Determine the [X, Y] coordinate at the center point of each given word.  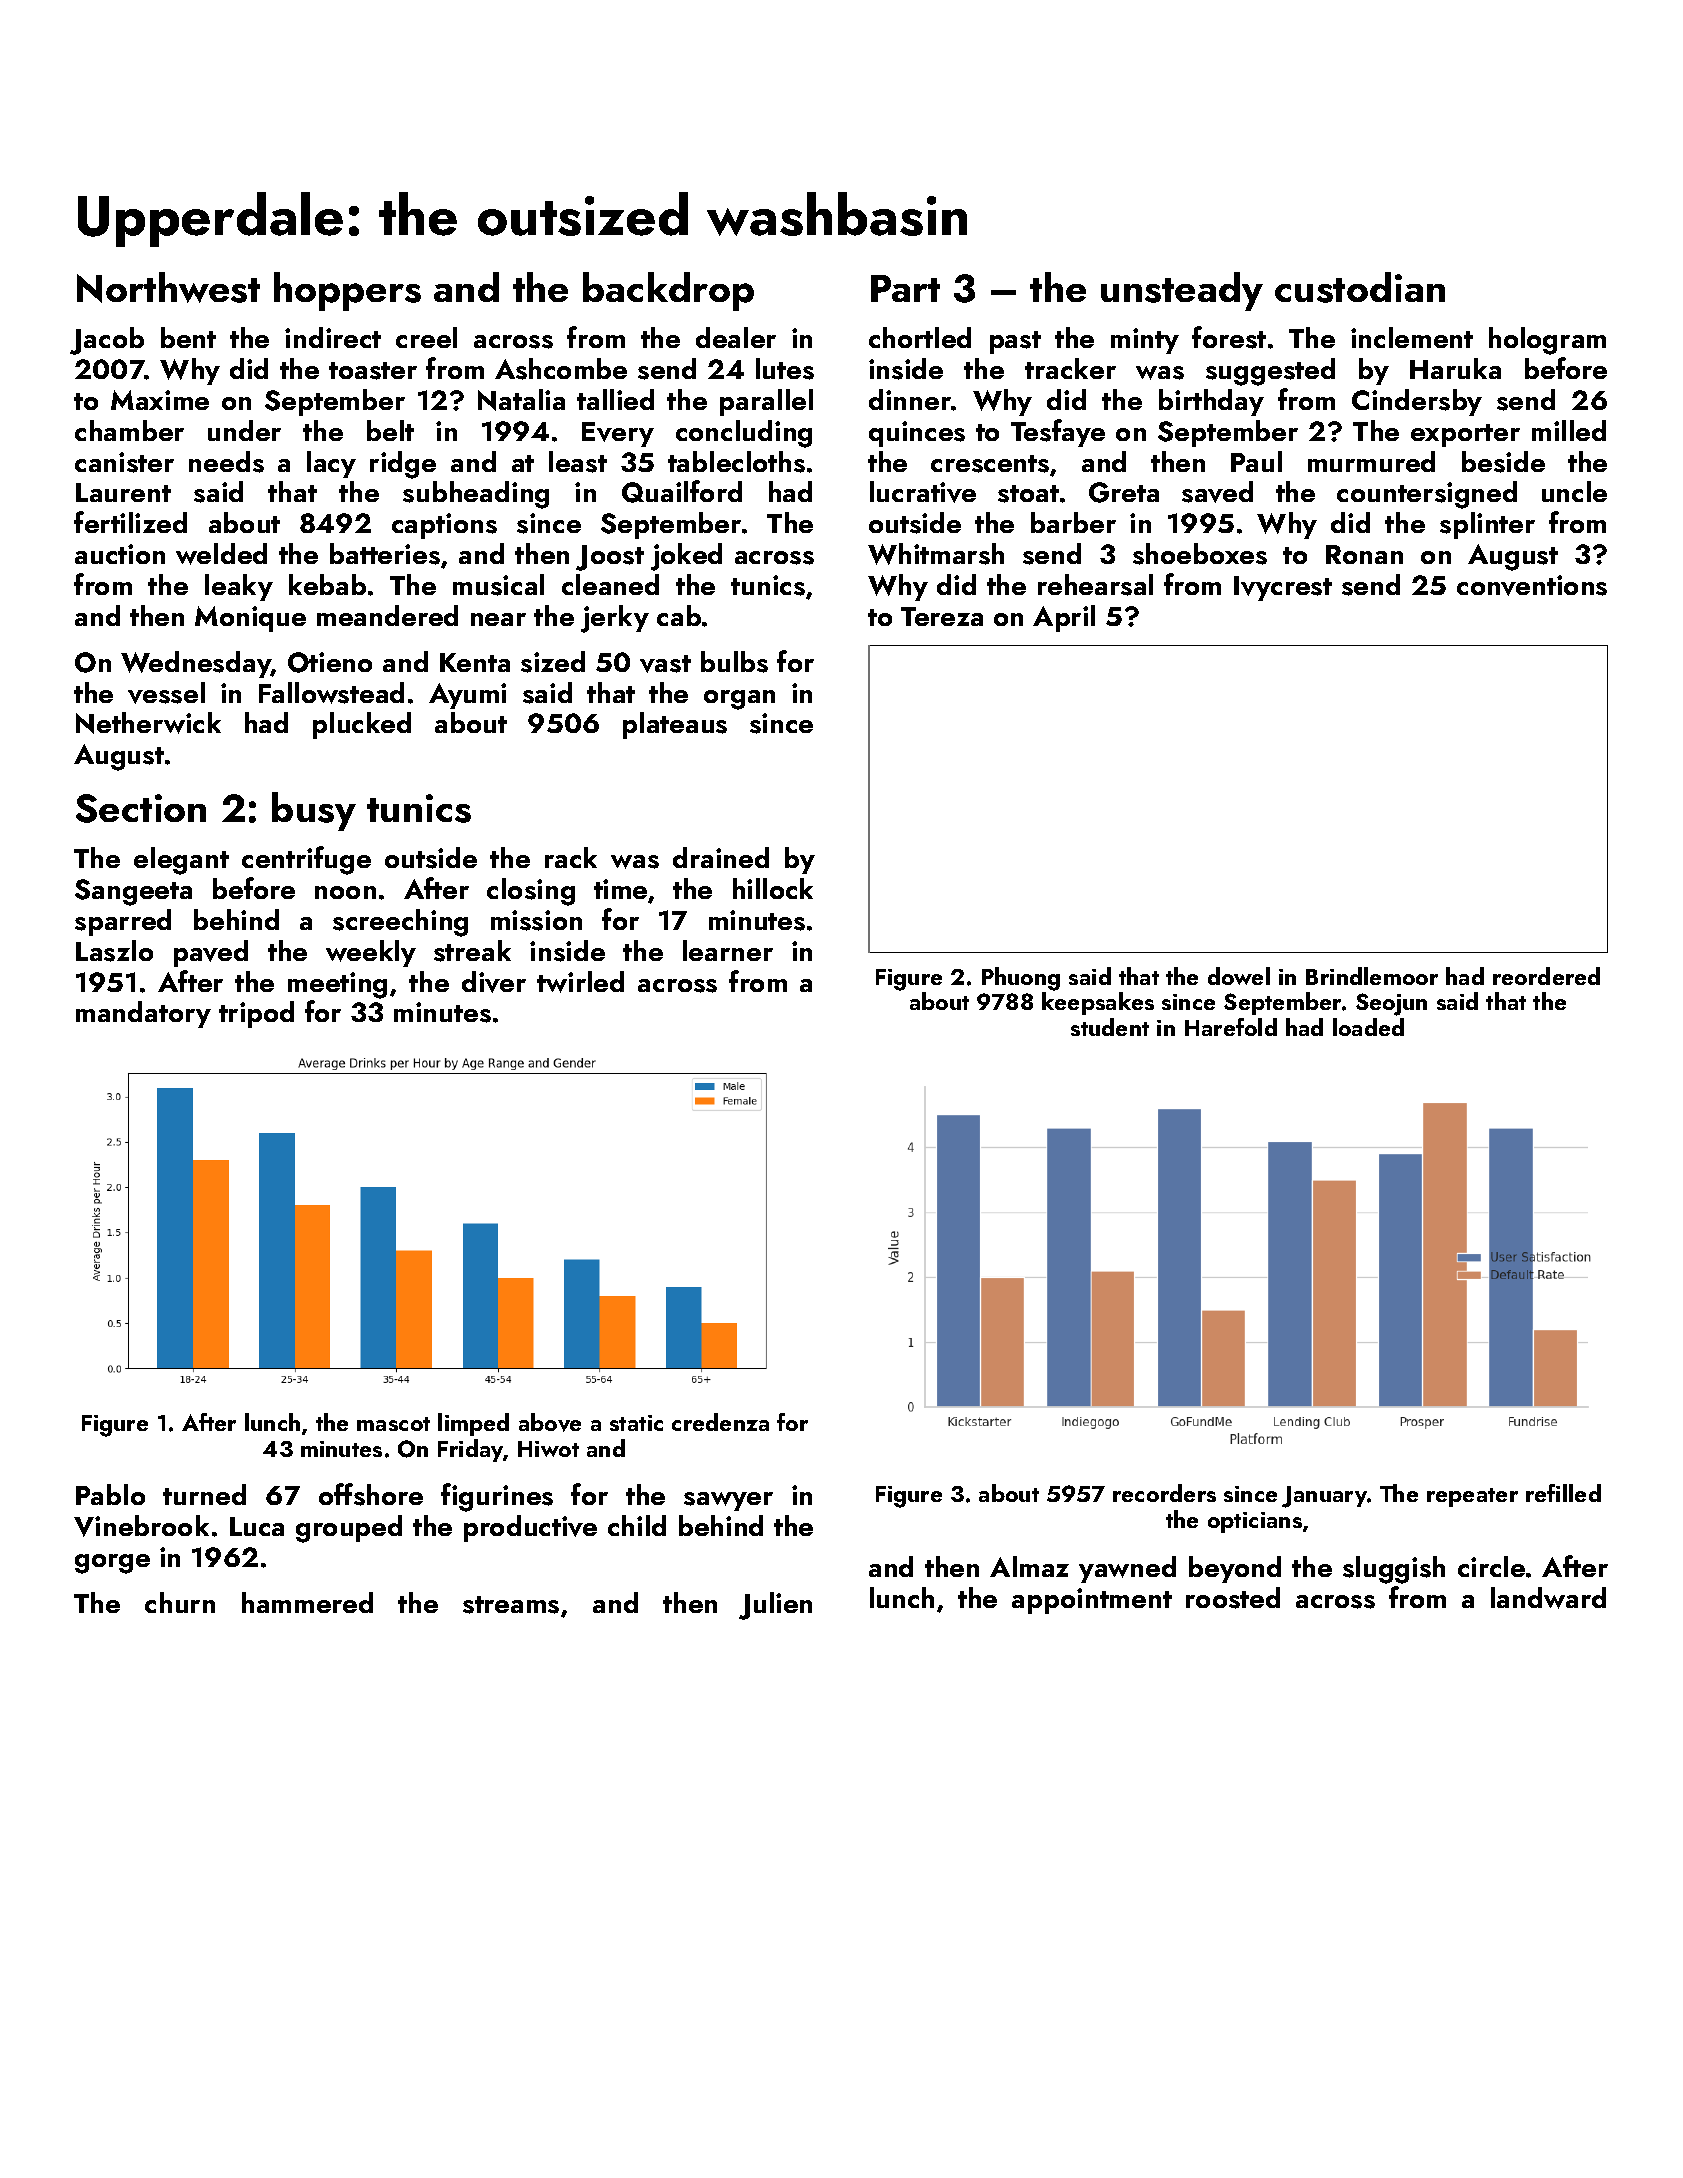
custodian [1360, 287]
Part [905, 288]
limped [473, 1424]
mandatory [143, 1014]
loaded [1368, 1027]
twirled [580, 982]
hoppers [347, 291]
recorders [1164, 1493]
